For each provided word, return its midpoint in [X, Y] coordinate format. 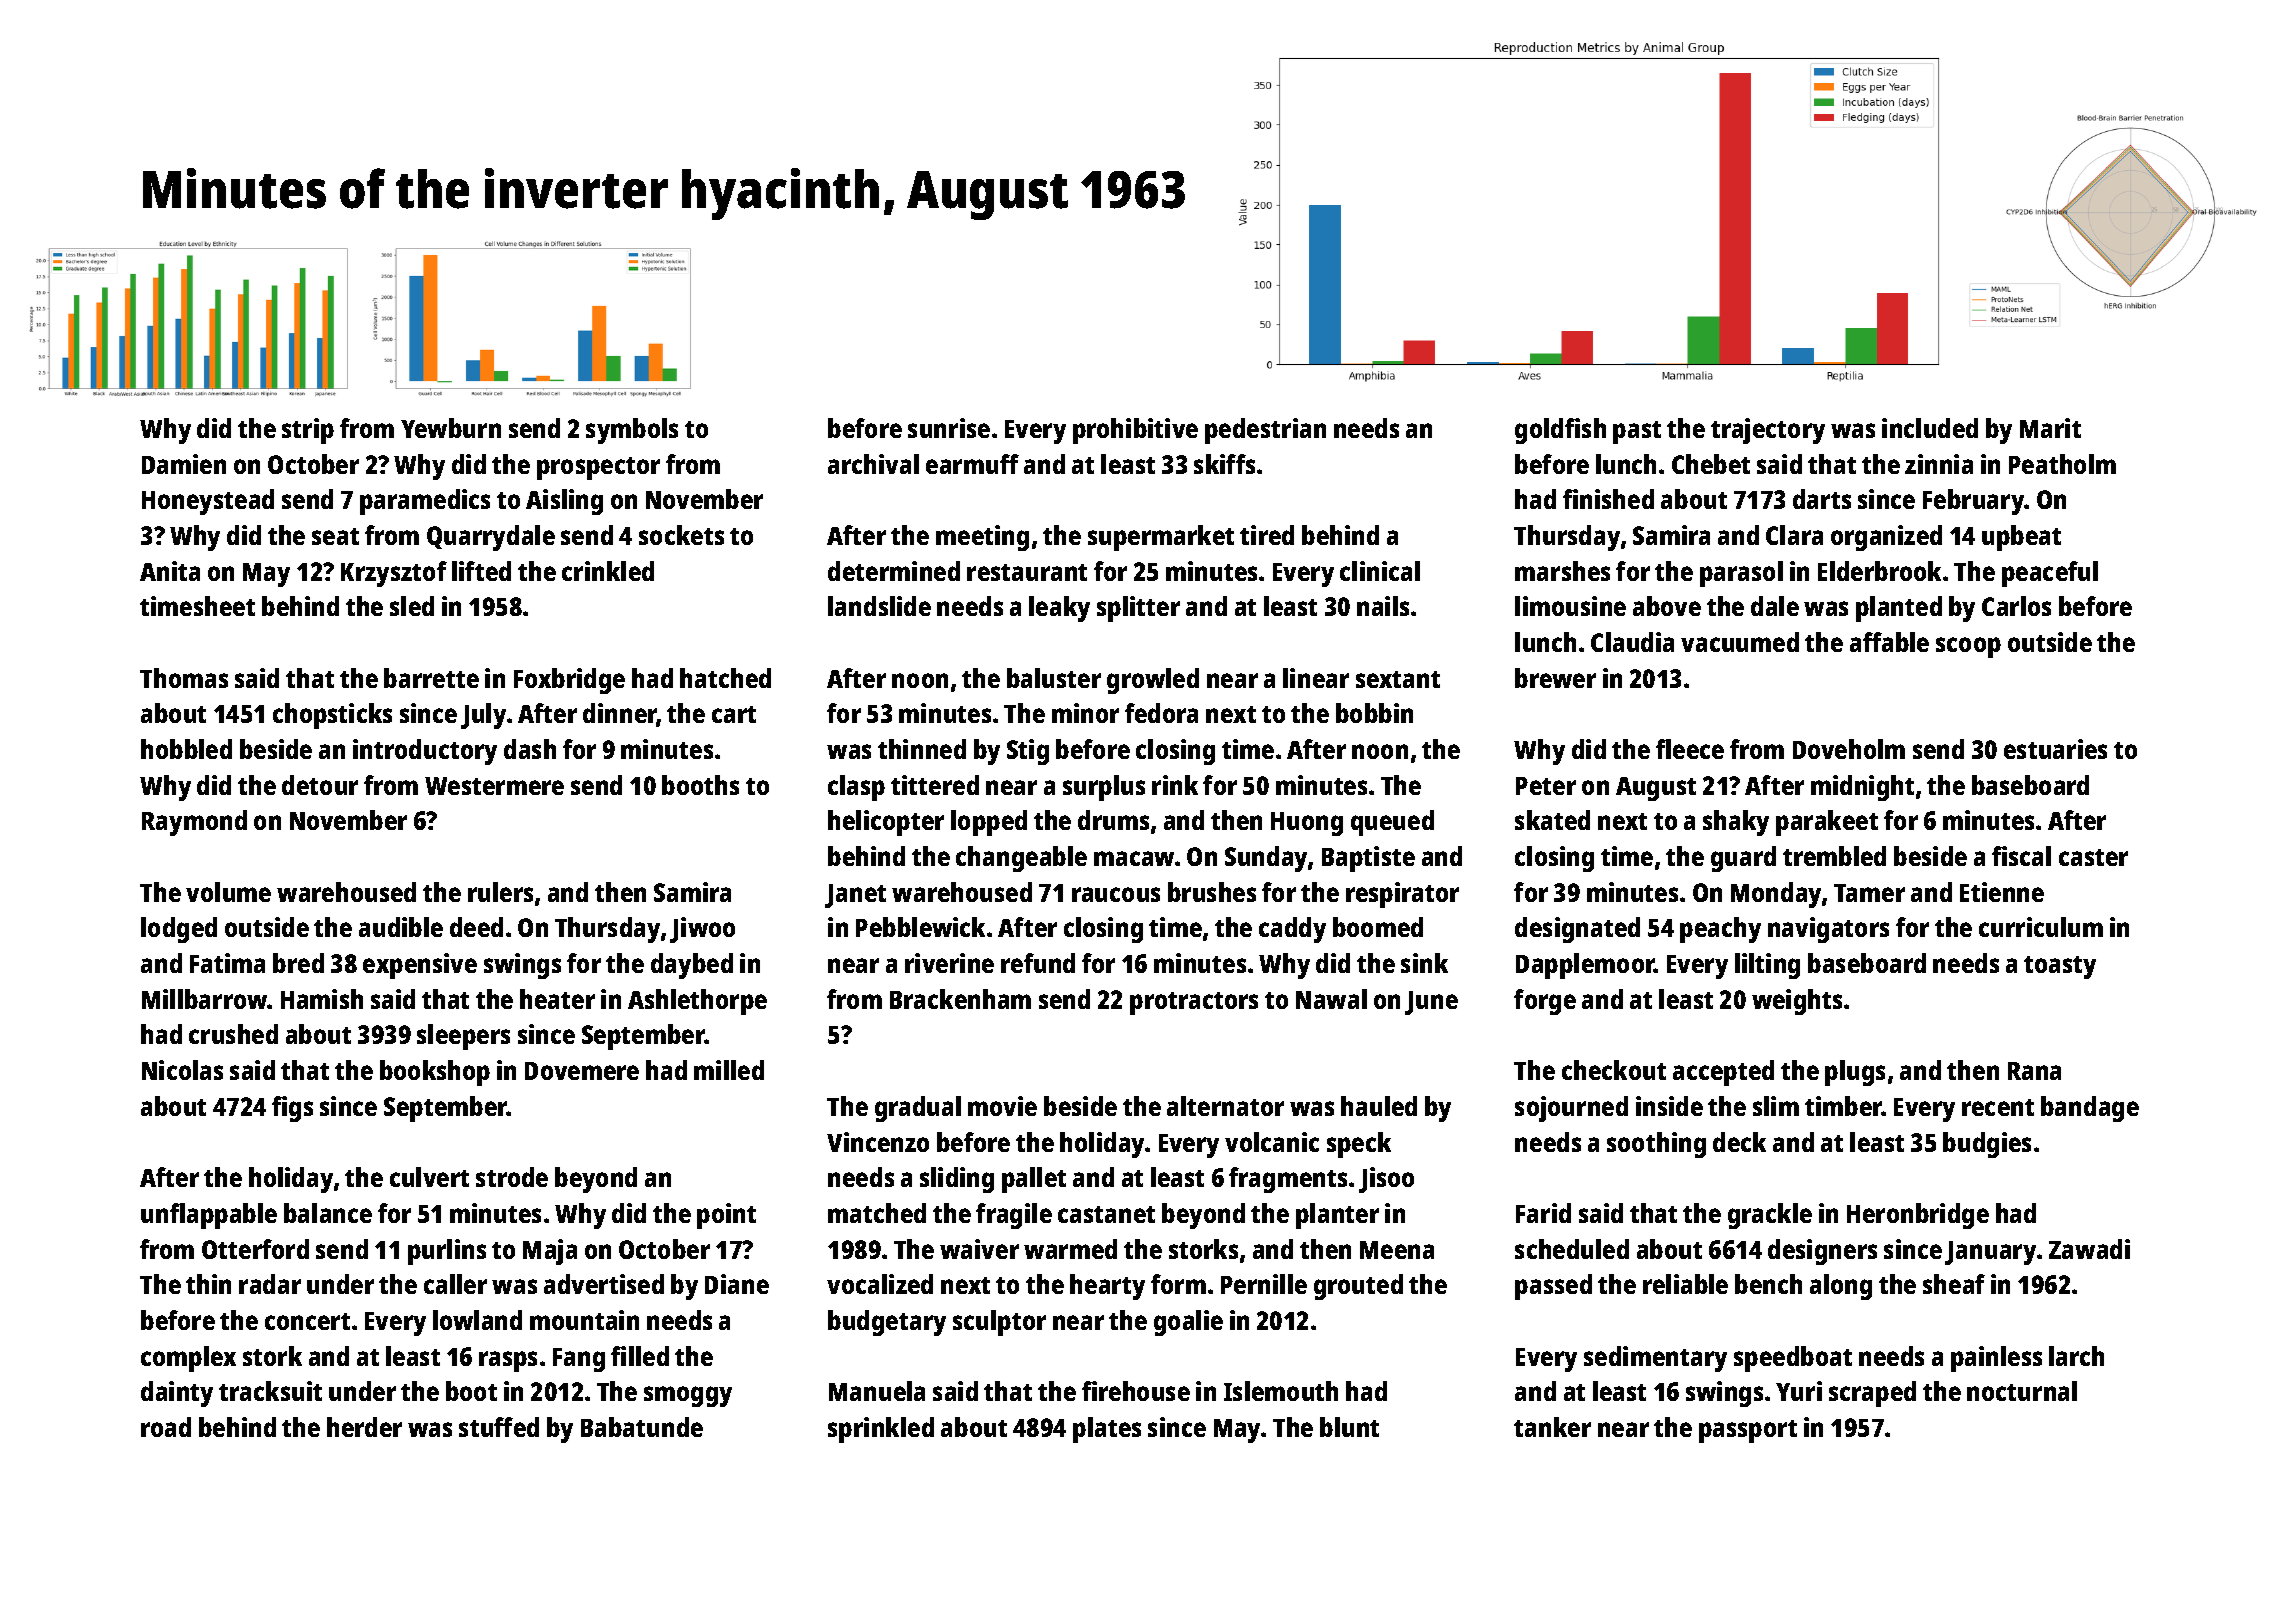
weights [1797, 1002]
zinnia [1939, 464]
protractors [1194, 1003]
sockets [681, 535]
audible [401, 927]
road [166, 1427]
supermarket [1161, 538]
